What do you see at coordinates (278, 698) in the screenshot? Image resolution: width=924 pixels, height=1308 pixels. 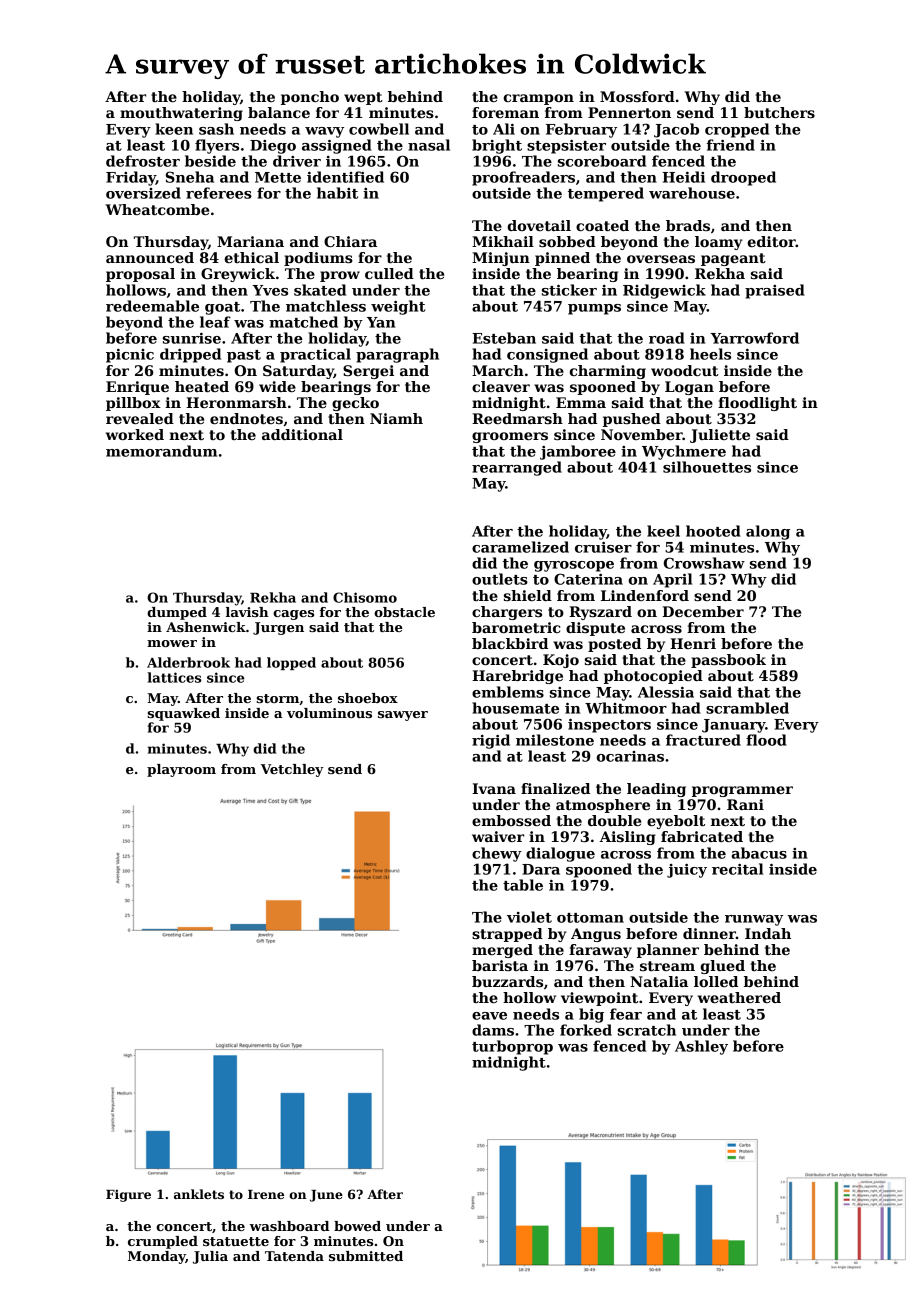 I see `storm` at bounding box center [278, 698].
